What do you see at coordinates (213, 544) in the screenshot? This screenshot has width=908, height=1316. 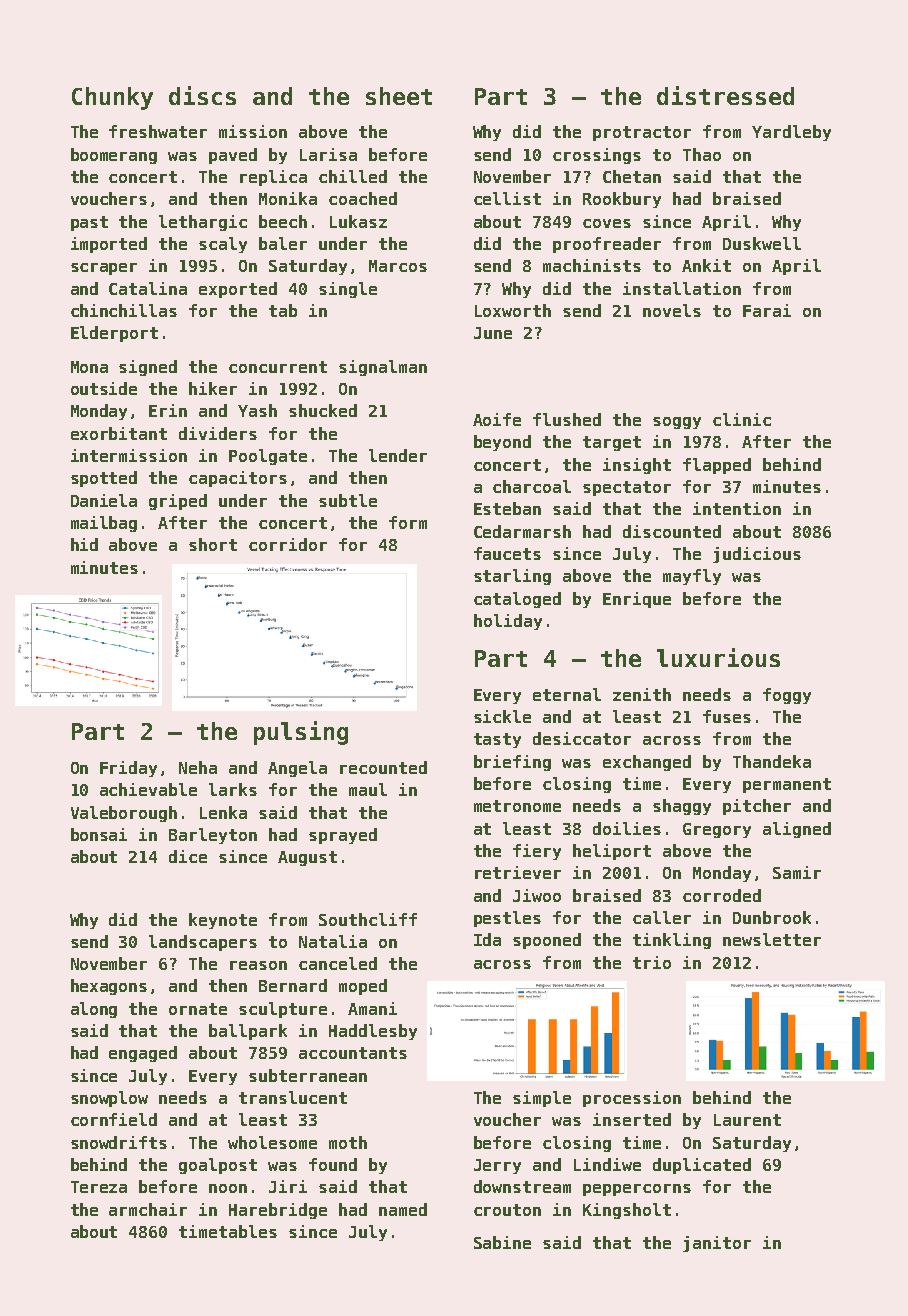 I see `short` at bounding box center [213, 544].
